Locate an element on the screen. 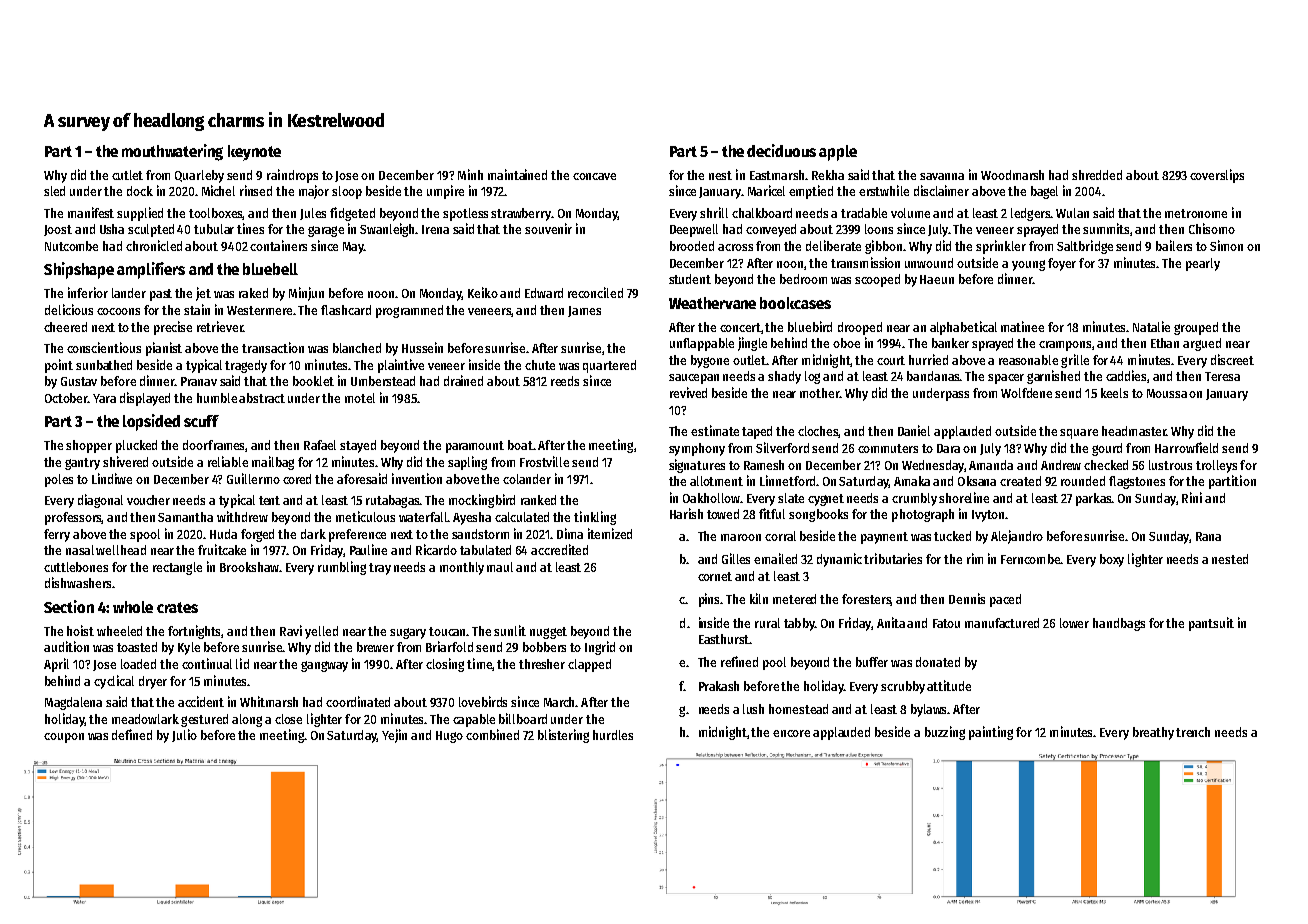 This screenshot has width=1308, height=924. keynote is located at coordinates (254, 153).
